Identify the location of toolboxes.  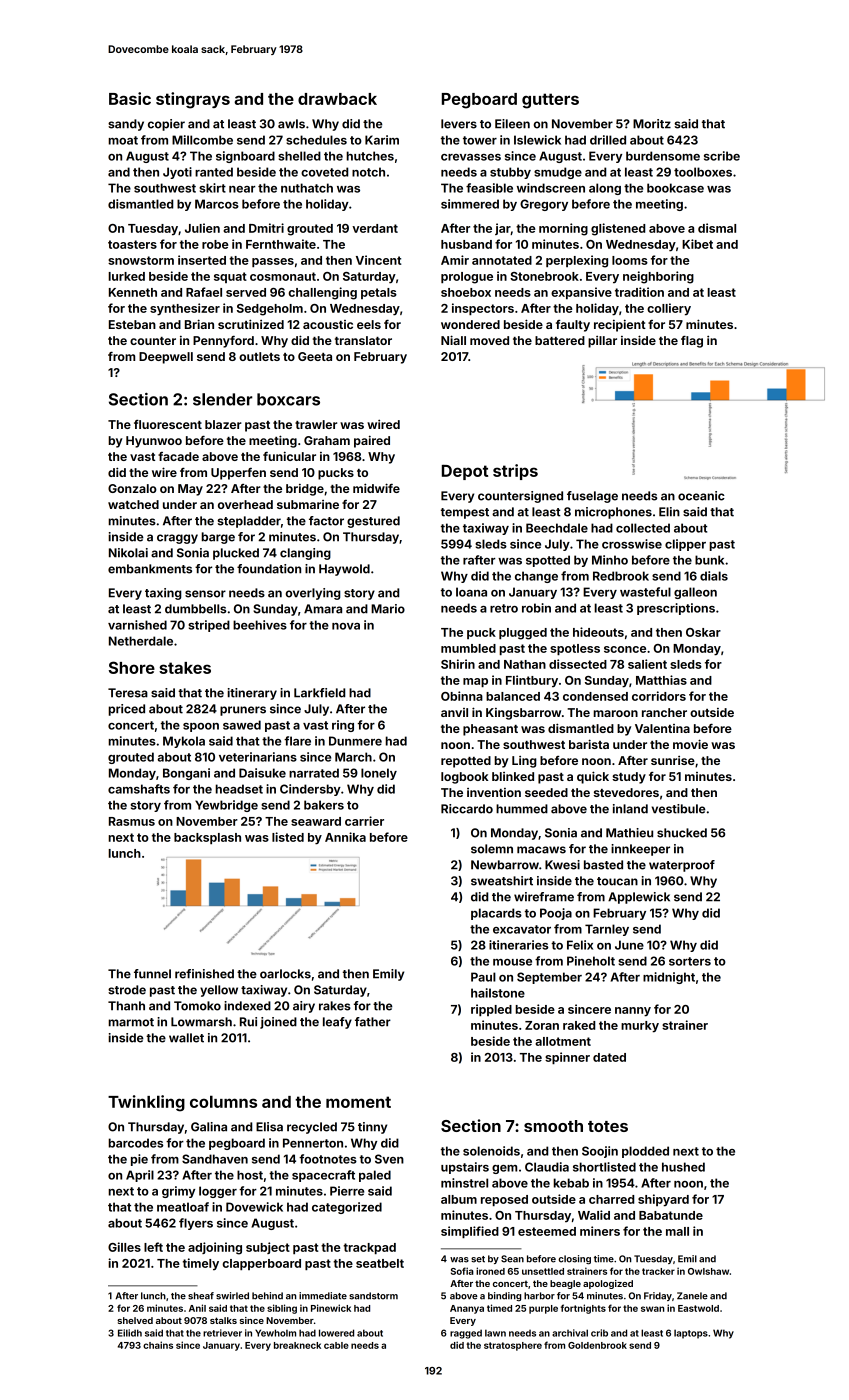
(703, 172).
